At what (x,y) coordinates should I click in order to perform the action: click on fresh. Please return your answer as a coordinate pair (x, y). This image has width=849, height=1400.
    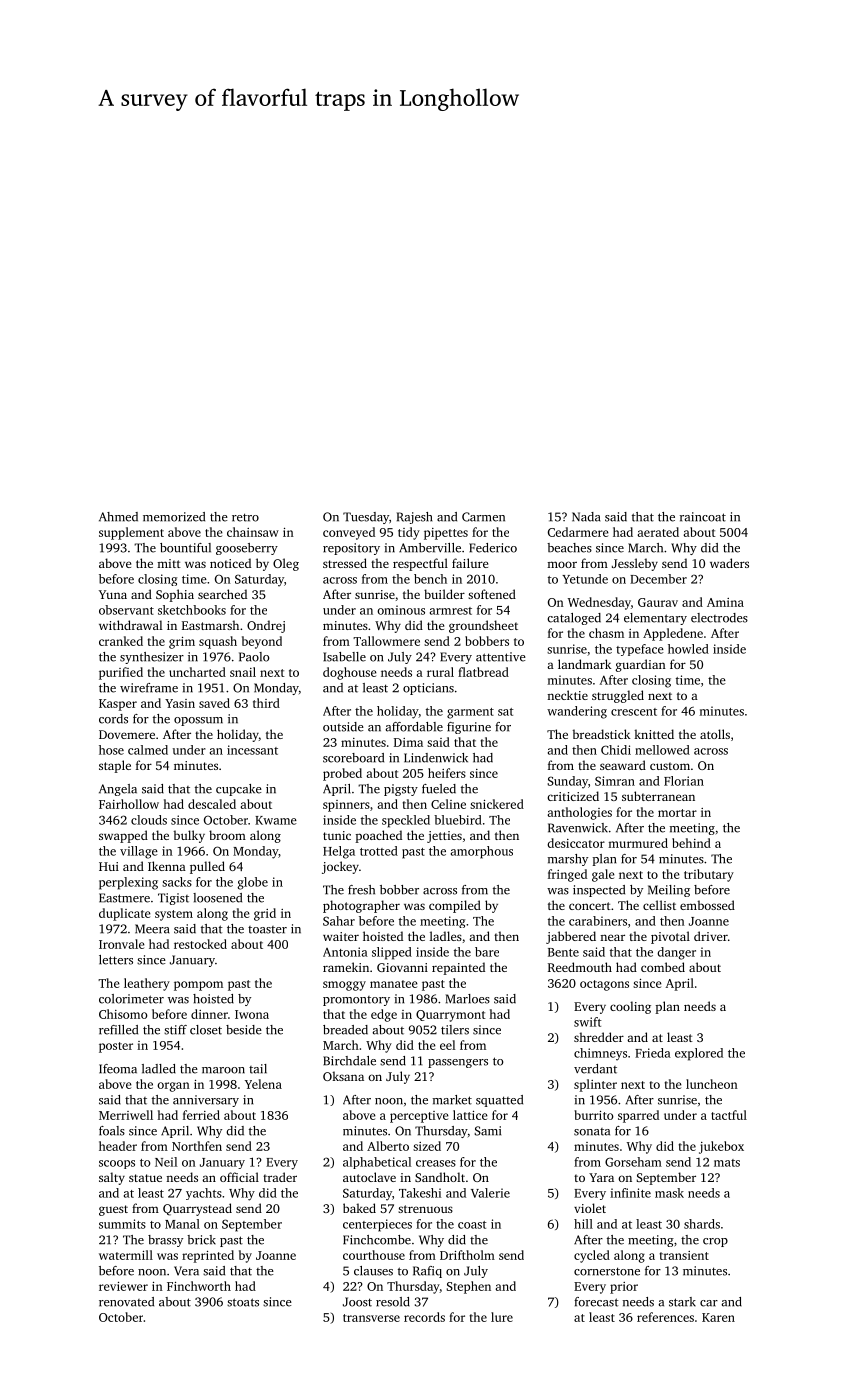
    Looking at the image, I should click on (361, 890).
